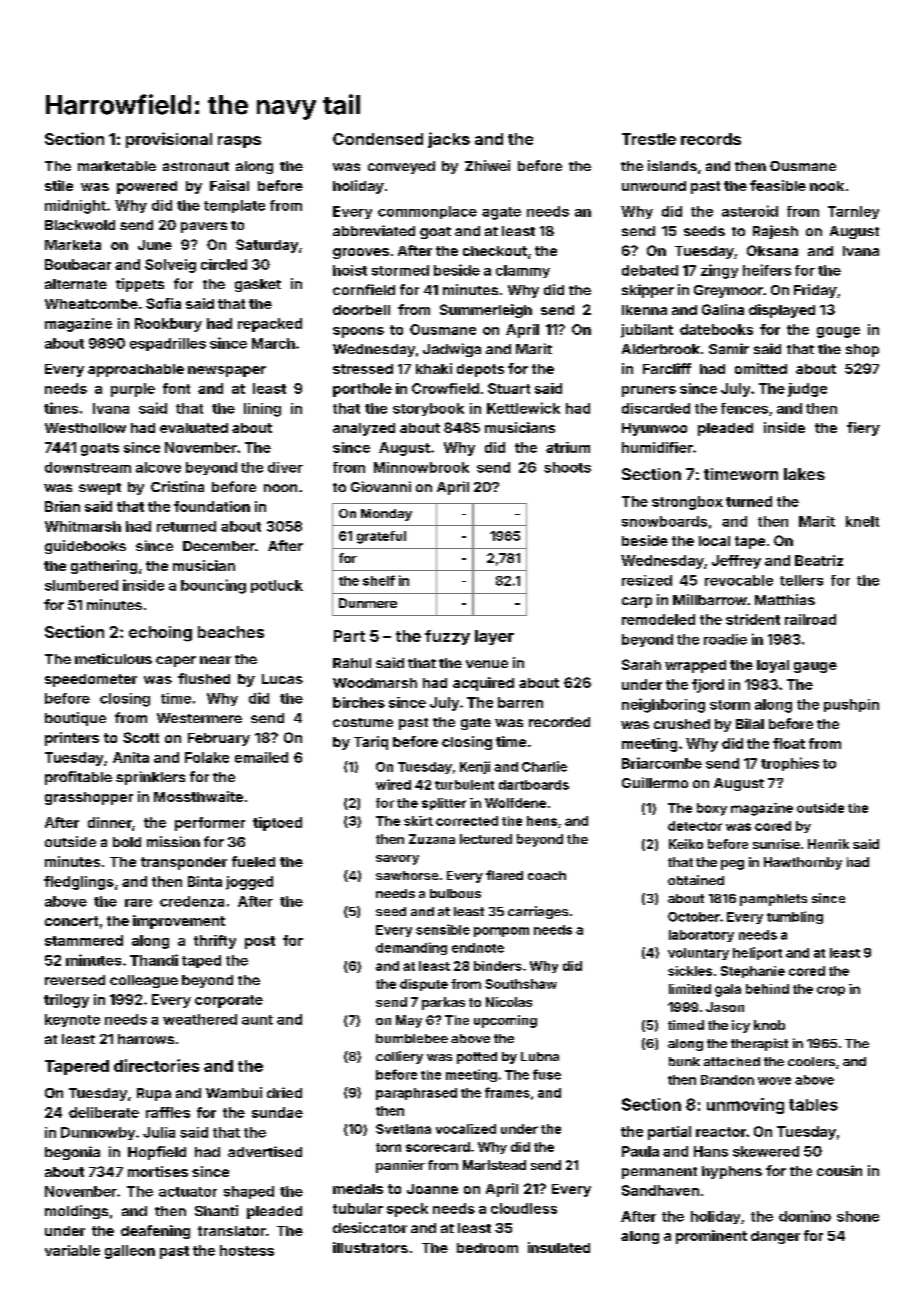  What do you see at coordinates (76, 284) in the image?
I see `alternate` at bounding box center [76, 284].
